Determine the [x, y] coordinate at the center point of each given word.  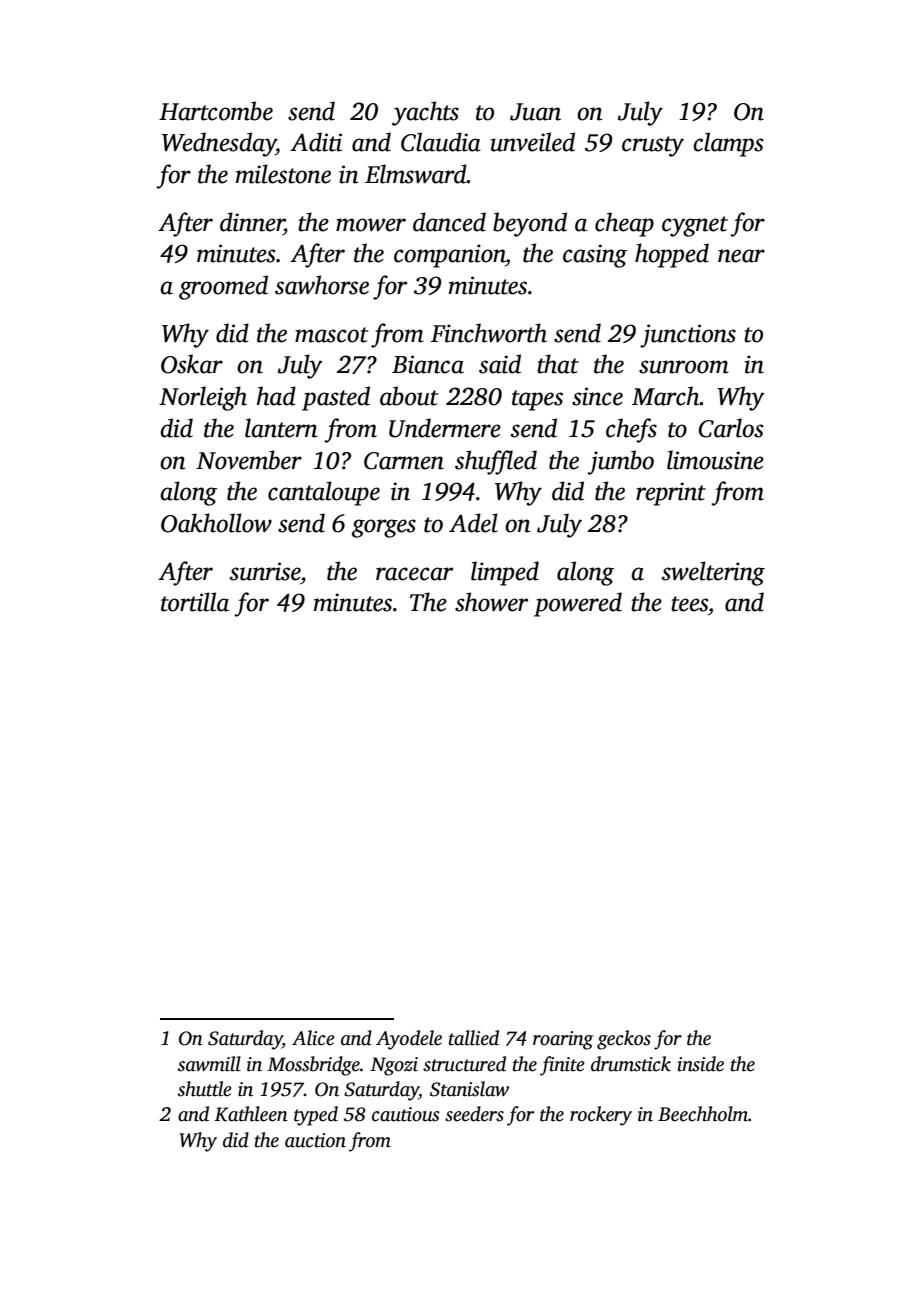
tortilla [195, 602]
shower [491, 602]
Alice [313, 1038]
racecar [414, 574]
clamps [728, 144]
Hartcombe [216, 111]
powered [578, 604]
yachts [425, 113]
